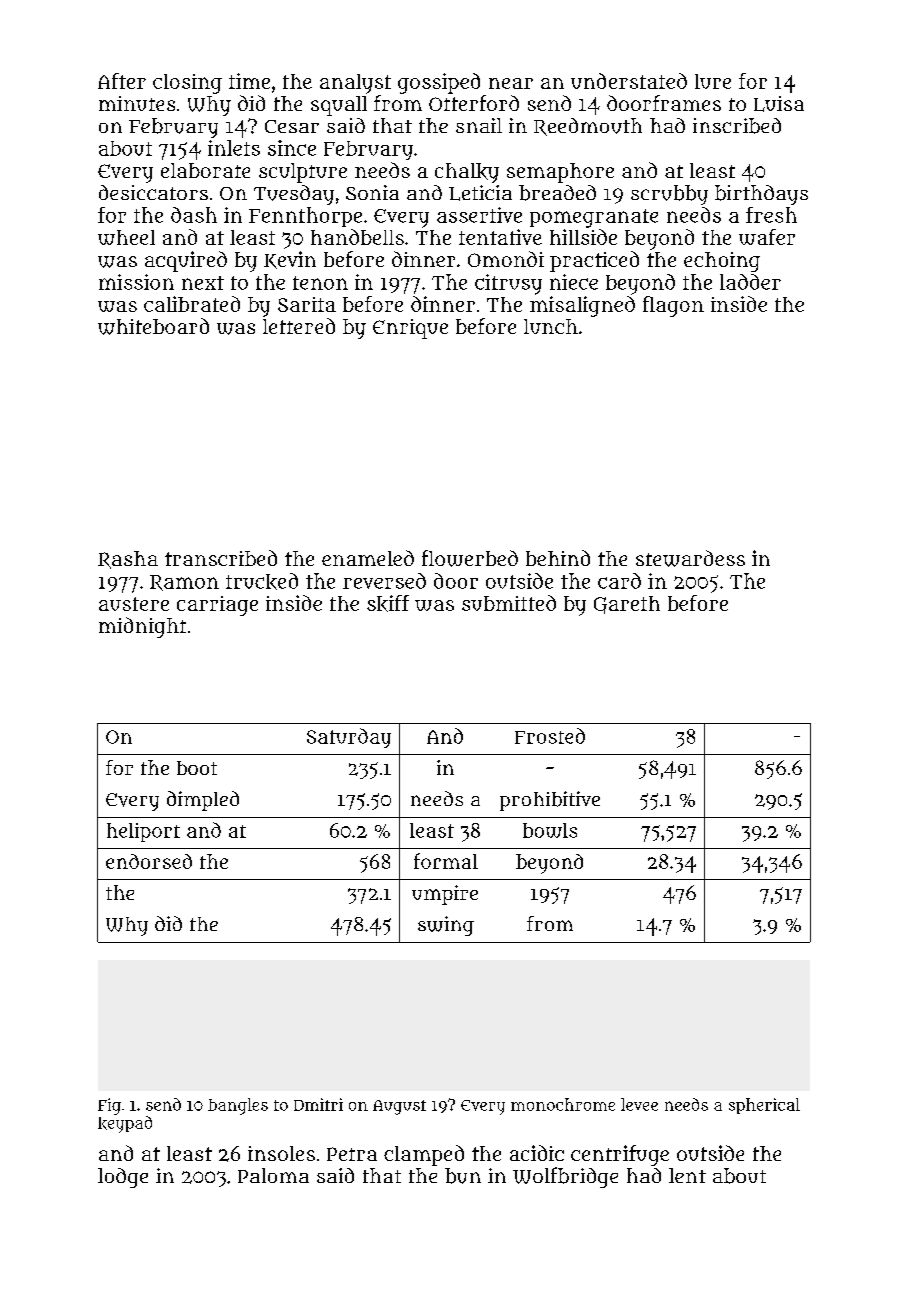 The image size is (908, 1316). What do you see at coordinates (619, 581) in the screenshot?
I see `card` at bounding box center [619, 581].
